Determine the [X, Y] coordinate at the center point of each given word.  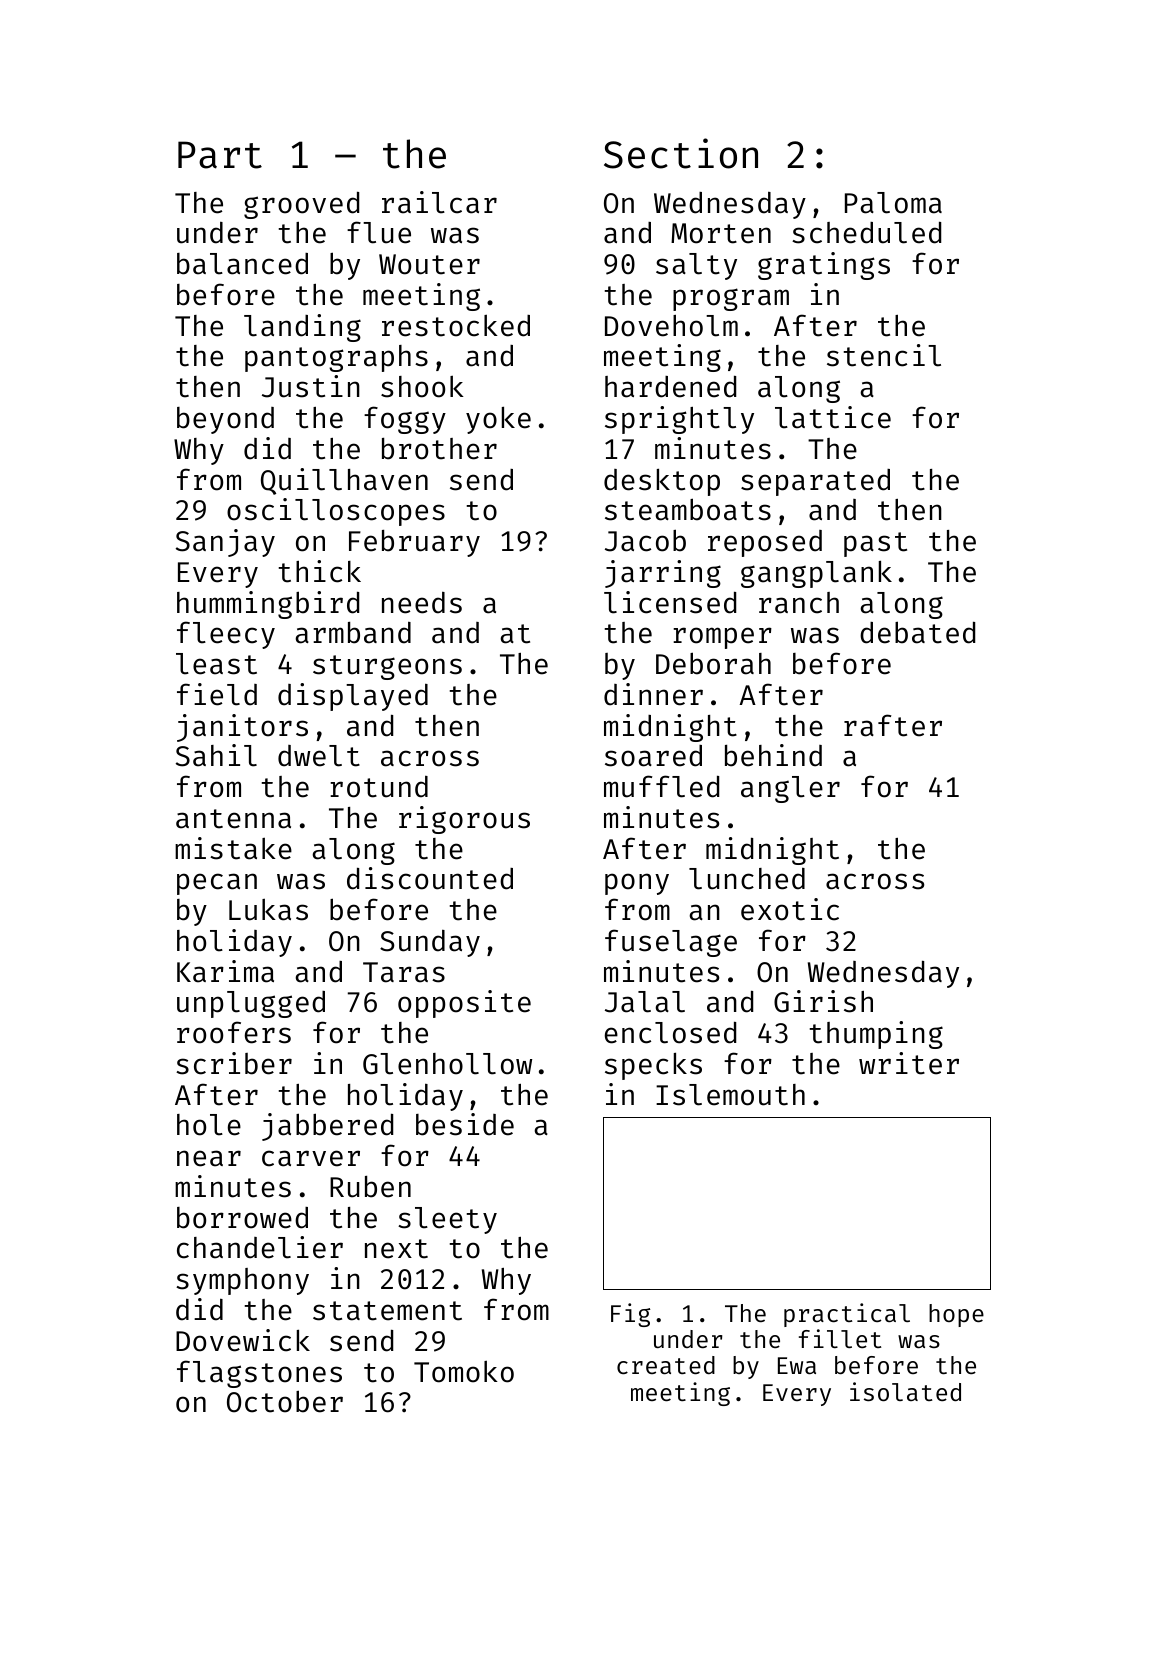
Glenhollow [447, 1064]
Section [681, 153]
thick [319, 571]
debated [917, 632]
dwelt [319, 756]
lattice [833, 417]
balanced [242, 264]
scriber [234, 1063]
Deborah [713, 663]
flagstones [259, 1374]
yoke [498, 420]
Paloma [893, 203]
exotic [790, 909]
